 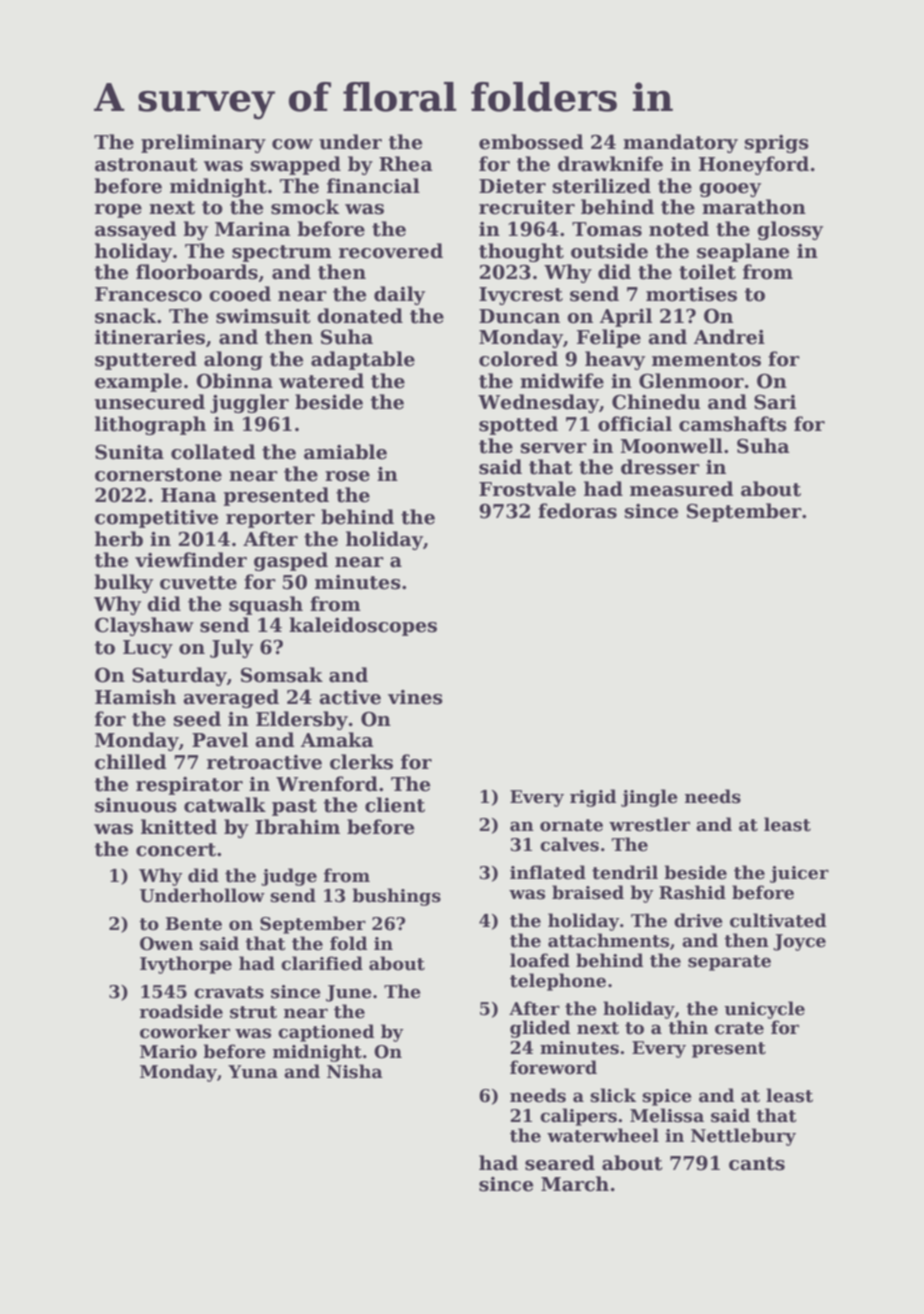 I want to click on glossy, so click(x=790, y=230).
